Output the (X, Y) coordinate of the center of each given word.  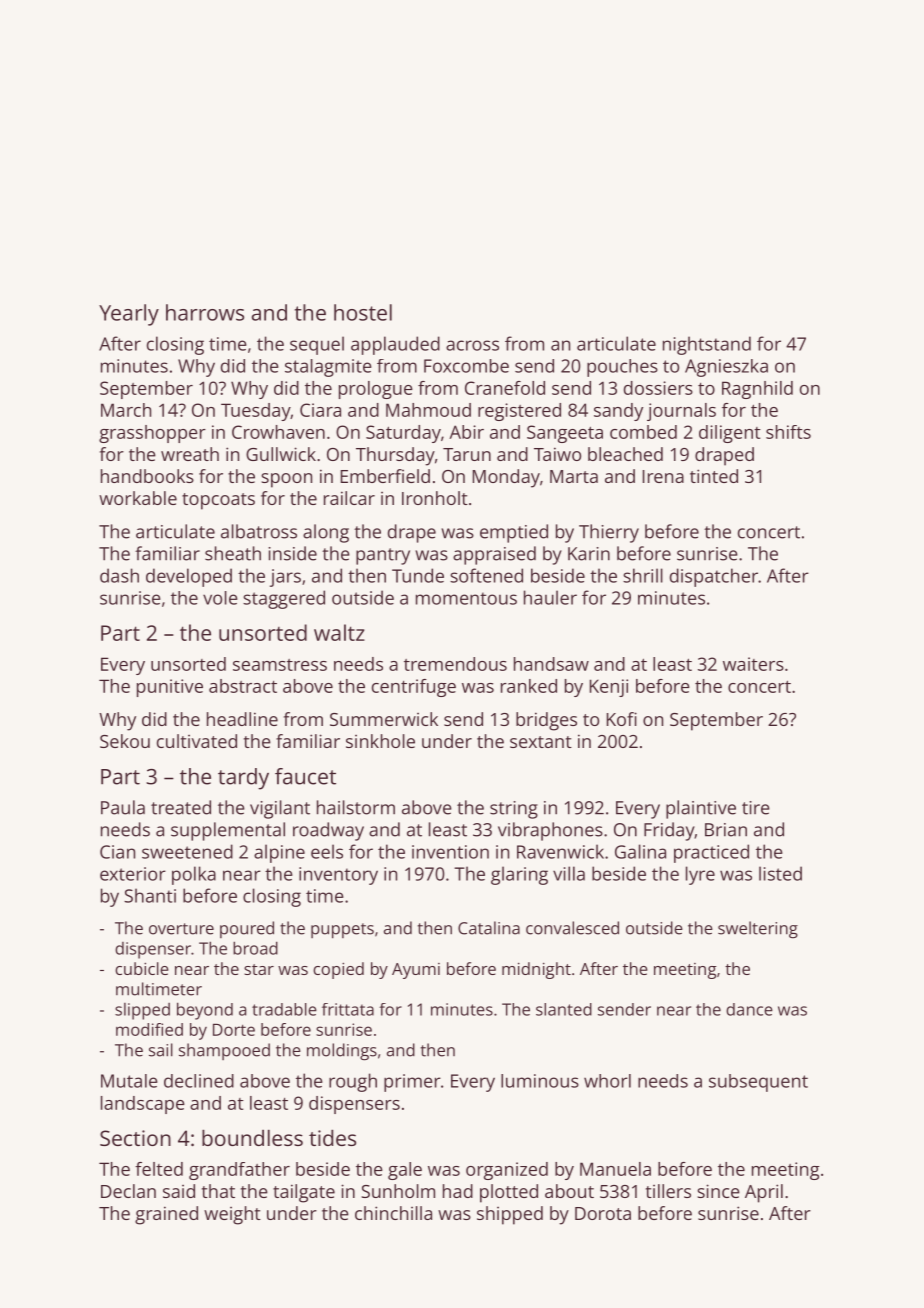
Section (135, 1138)
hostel (363, 312)
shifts (788, 432)
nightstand (707, 345)
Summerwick (384, 719)
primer (412, 1083)
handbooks (147, 476)
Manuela (615, 1169)
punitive (170, 688)
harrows (205, 312)
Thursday (395, 456)
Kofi (622, 719)
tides (332, 1138)
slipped (142, 1011)
